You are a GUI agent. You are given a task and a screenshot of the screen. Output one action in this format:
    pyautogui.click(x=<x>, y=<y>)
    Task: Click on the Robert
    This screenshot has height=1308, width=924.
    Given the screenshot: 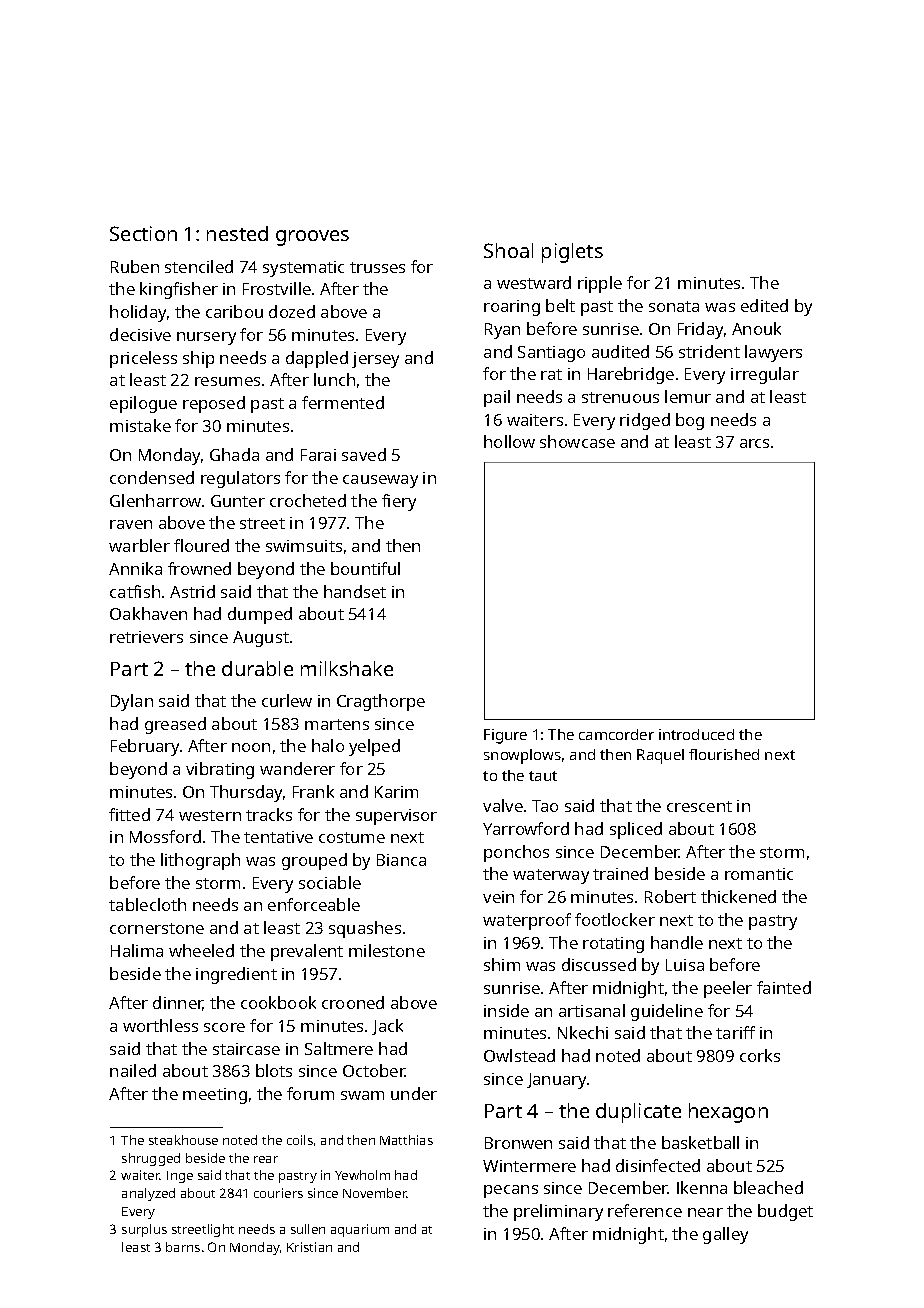 What is the action you would take?
    pyautogui.click(x=670, y=896)
